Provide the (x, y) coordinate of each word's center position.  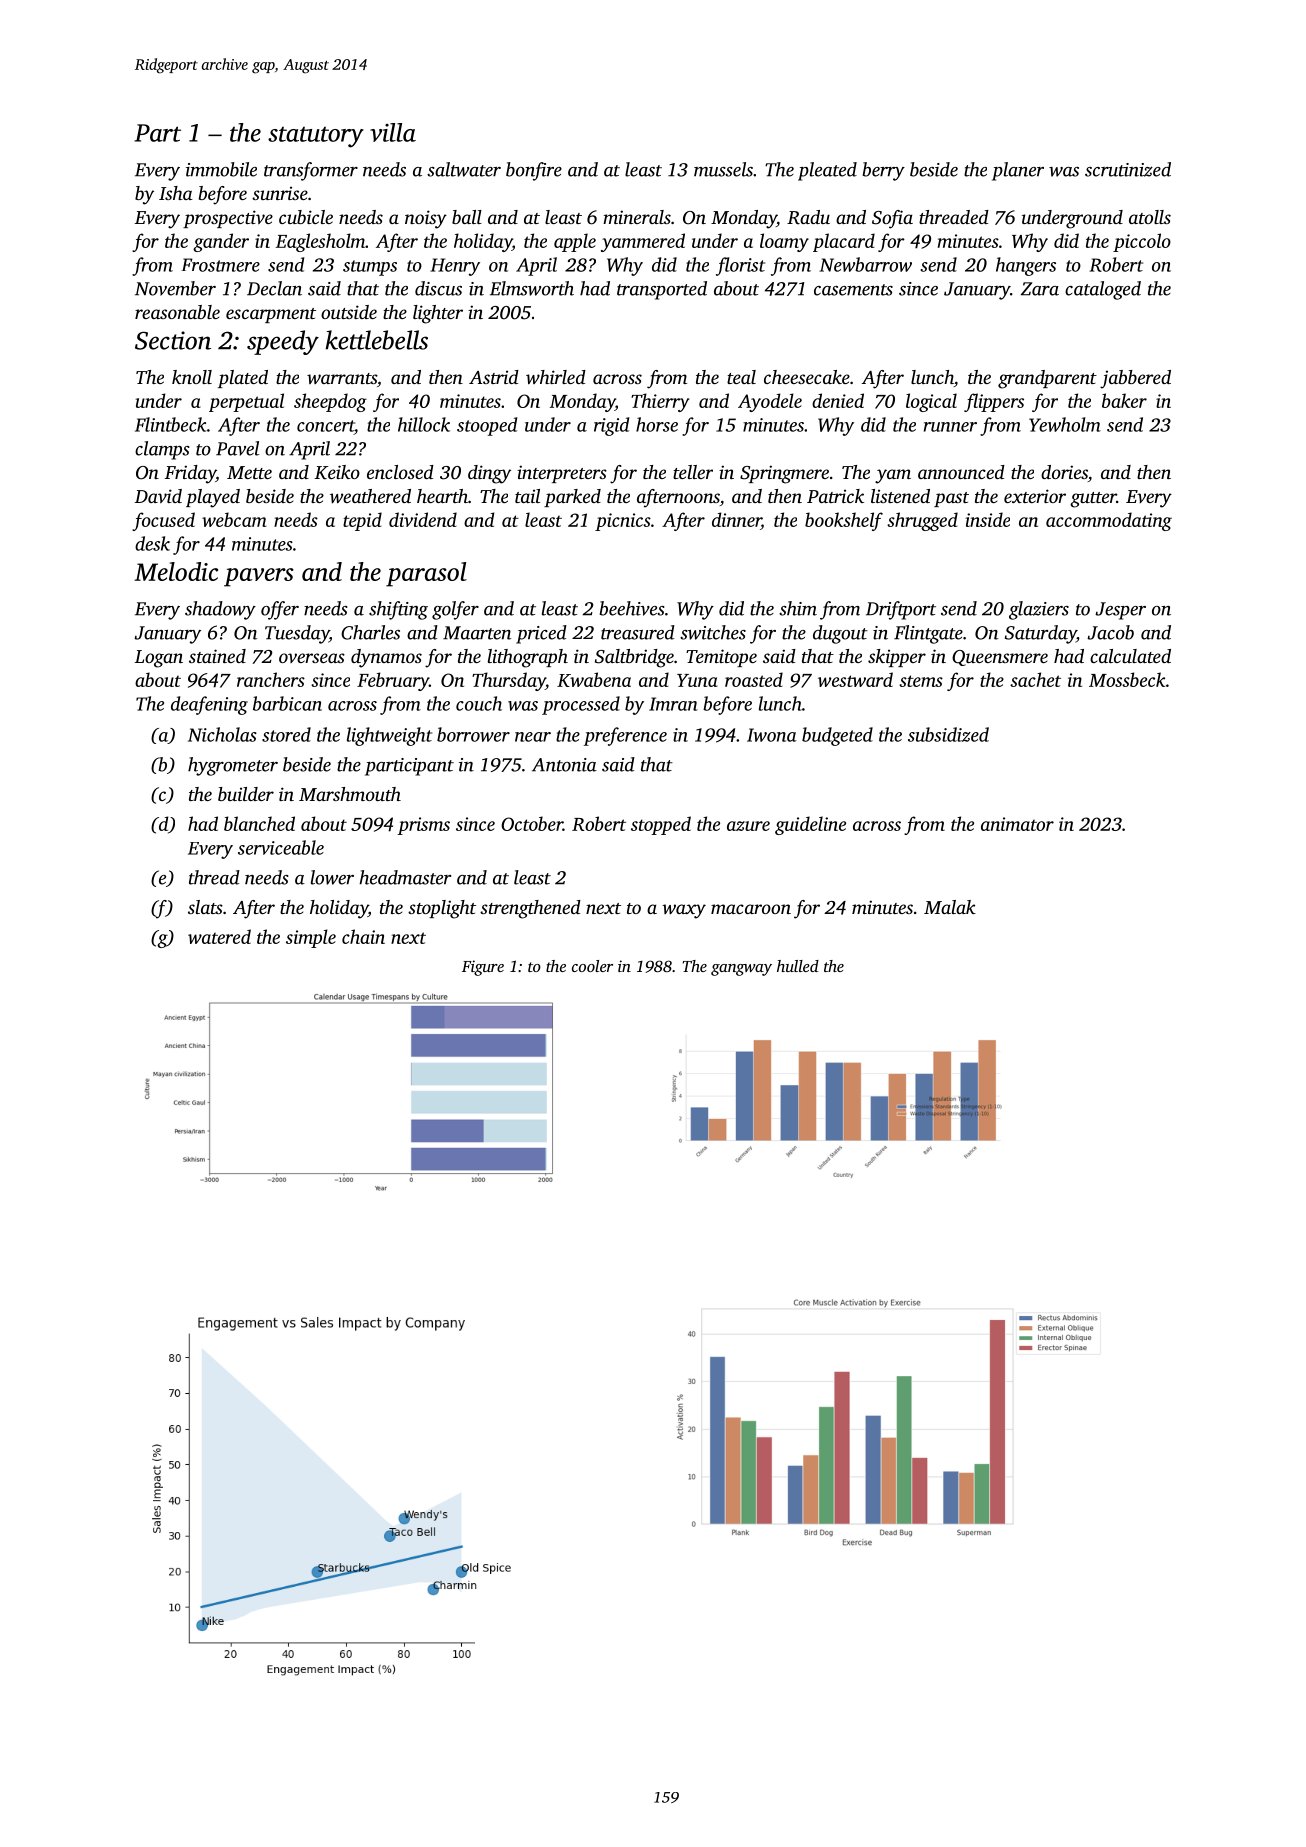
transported (662, 290)
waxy (684, 911)
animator (1017, 824)
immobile (221, 169)
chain (363, 936)
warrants (342, 378)
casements (853, 290)
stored (286, 734)
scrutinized (1128, 169)
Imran (673, 704)
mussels (723, 169)
